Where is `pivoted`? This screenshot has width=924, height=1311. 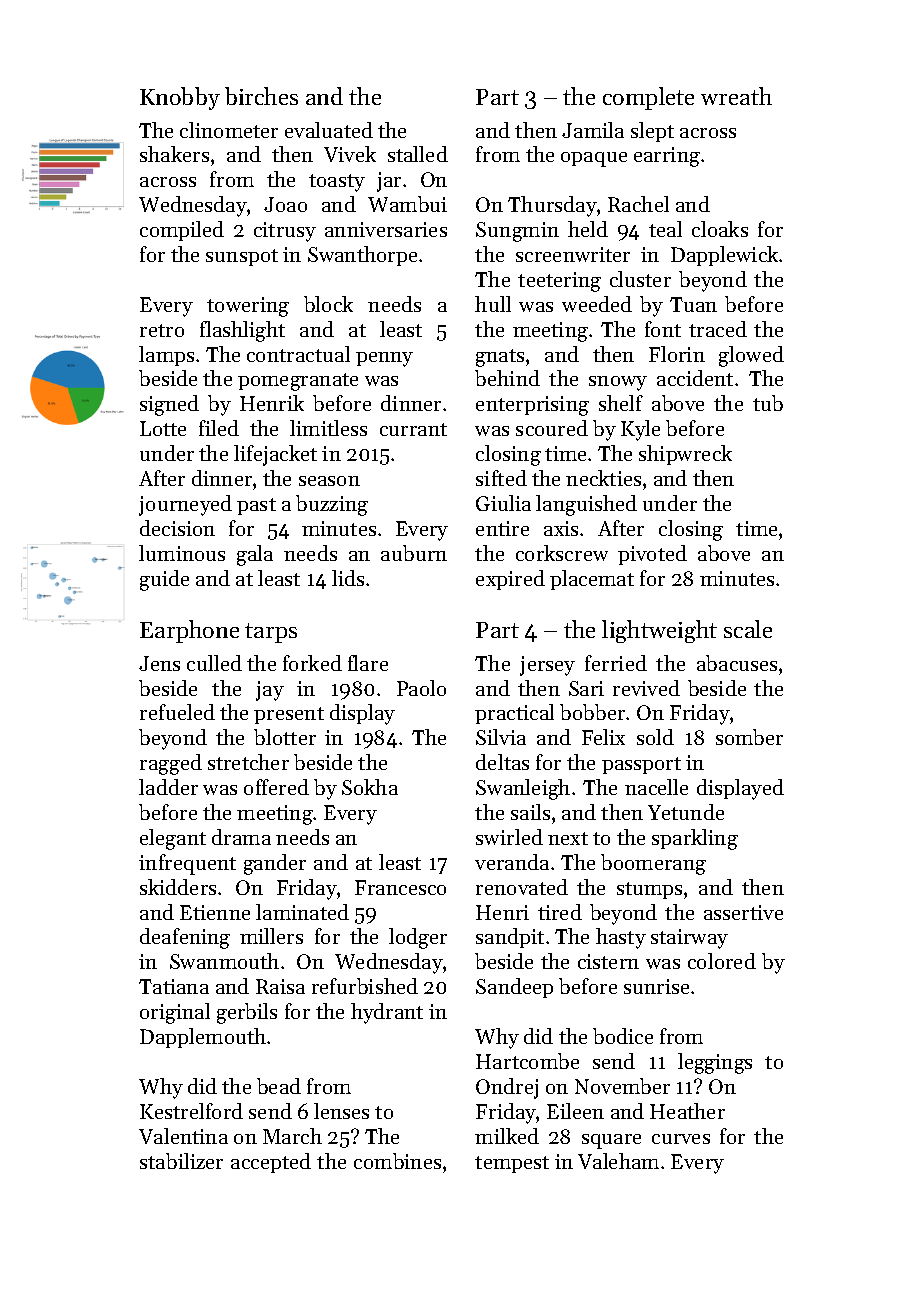 pivoted is located at coordinates (652, 555).
